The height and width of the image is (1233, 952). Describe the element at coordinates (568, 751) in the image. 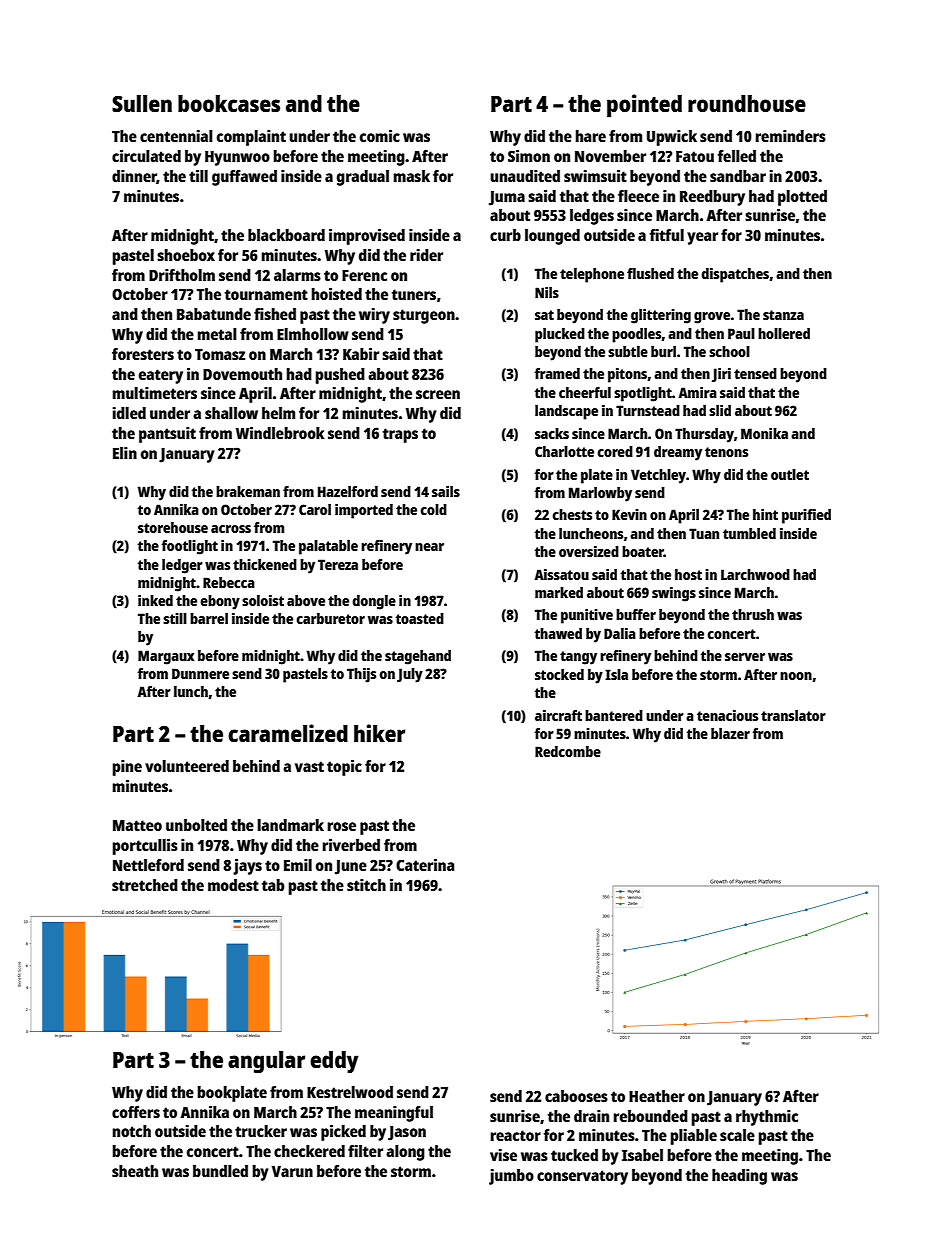

I see `Redcombe` at that location.
